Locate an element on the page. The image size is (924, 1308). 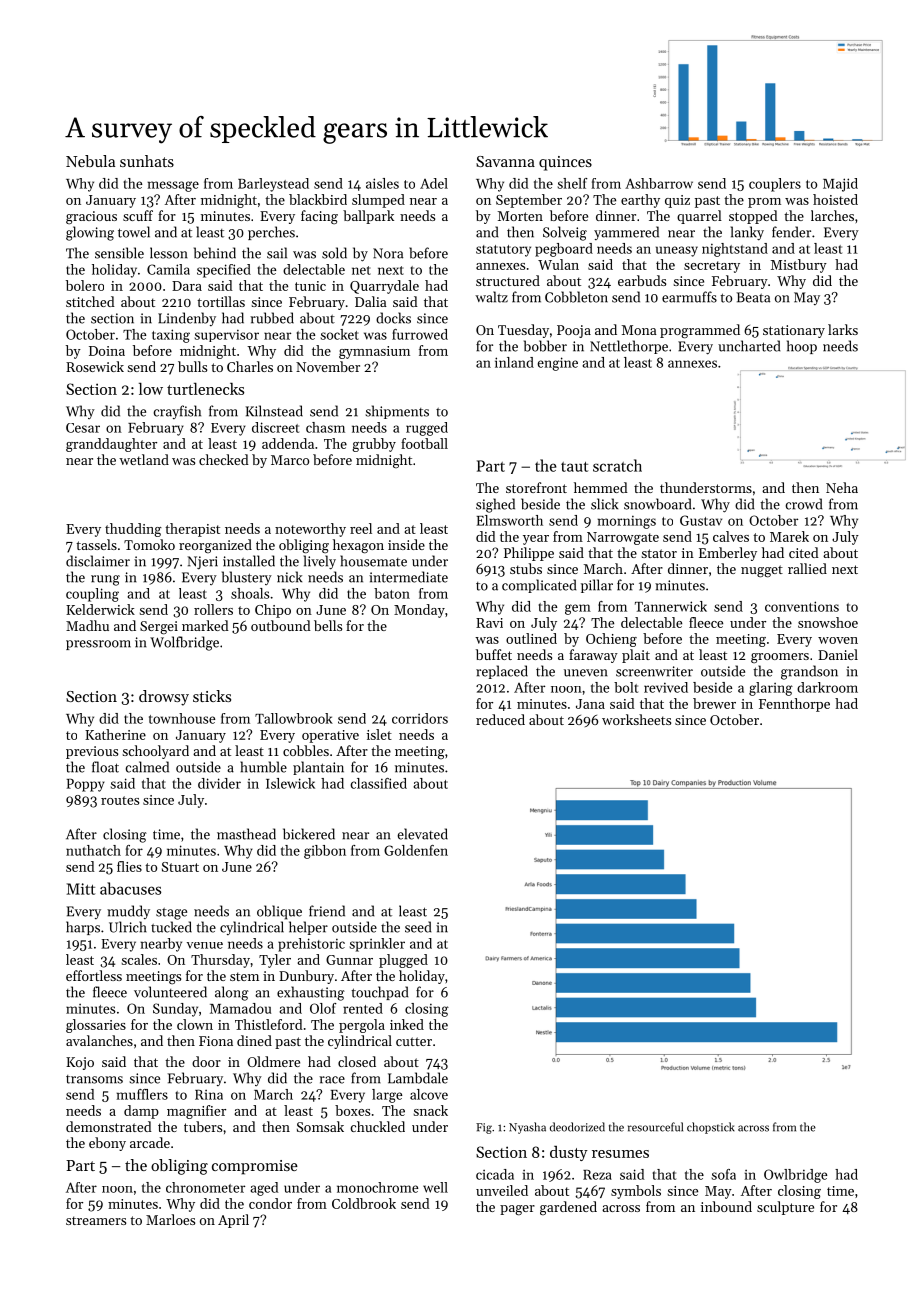
Savanna is located at coordinates (505, 161).
